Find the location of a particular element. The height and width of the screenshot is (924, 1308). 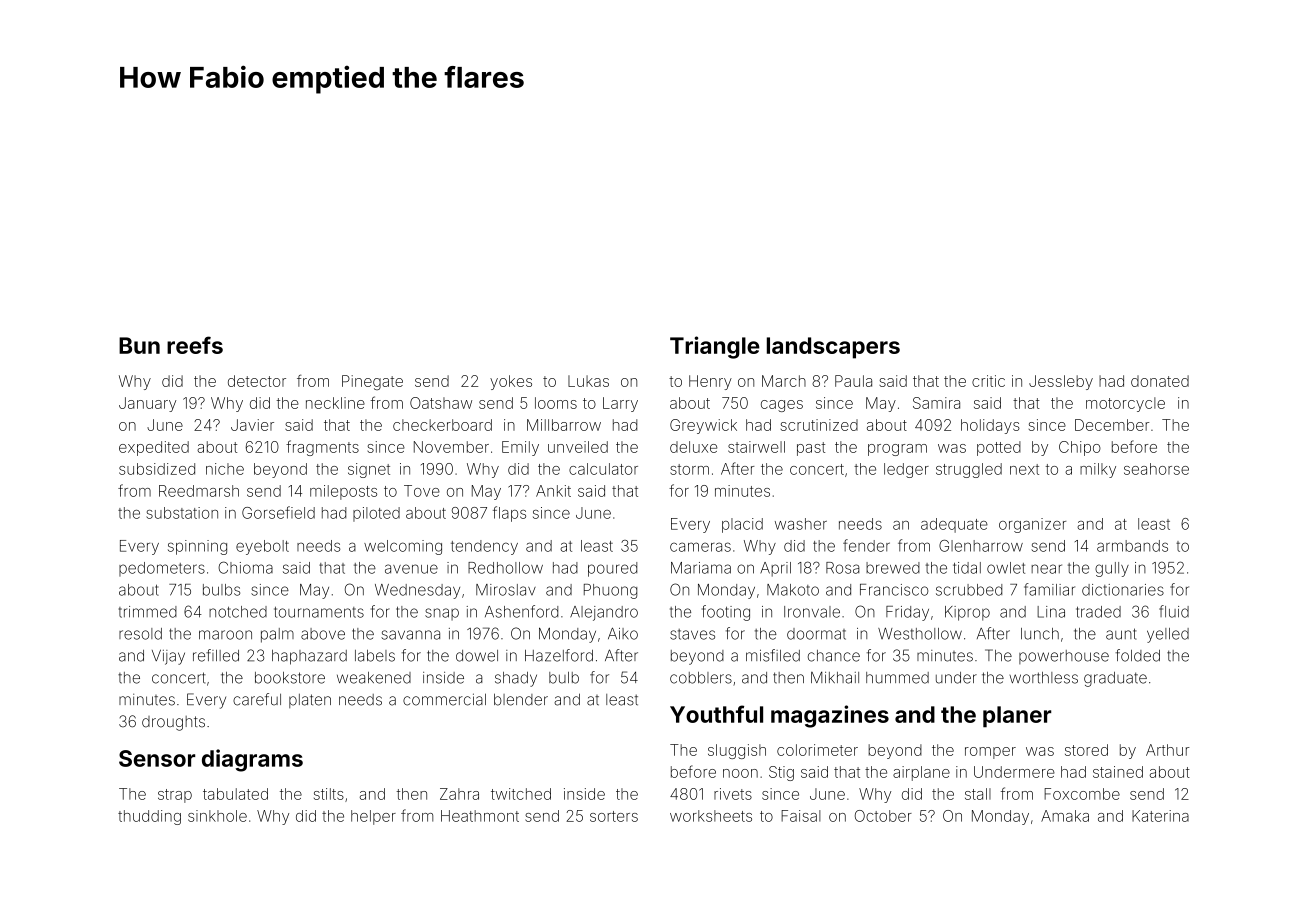

reefs is located at coordinates (195, 345).
